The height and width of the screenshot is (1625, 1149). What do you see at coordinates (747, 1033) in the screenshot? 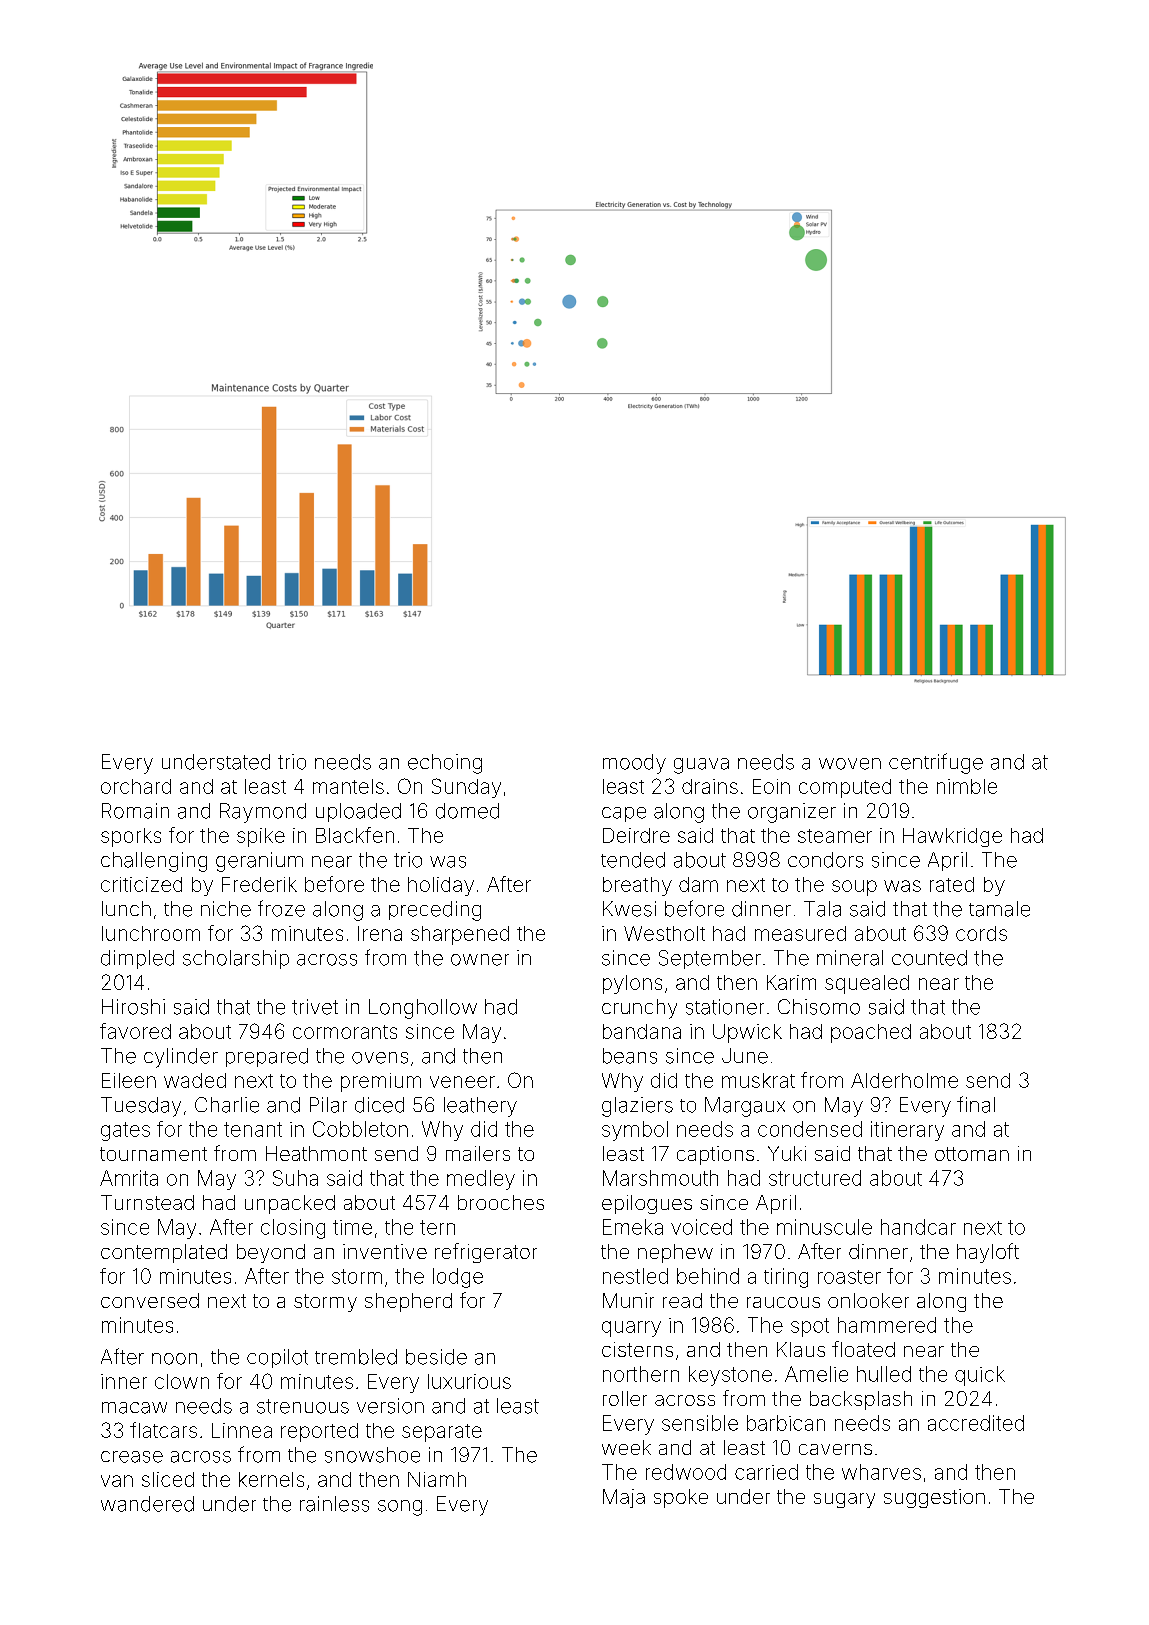
I see `Upwick` at bounding box center [747, 1033].
